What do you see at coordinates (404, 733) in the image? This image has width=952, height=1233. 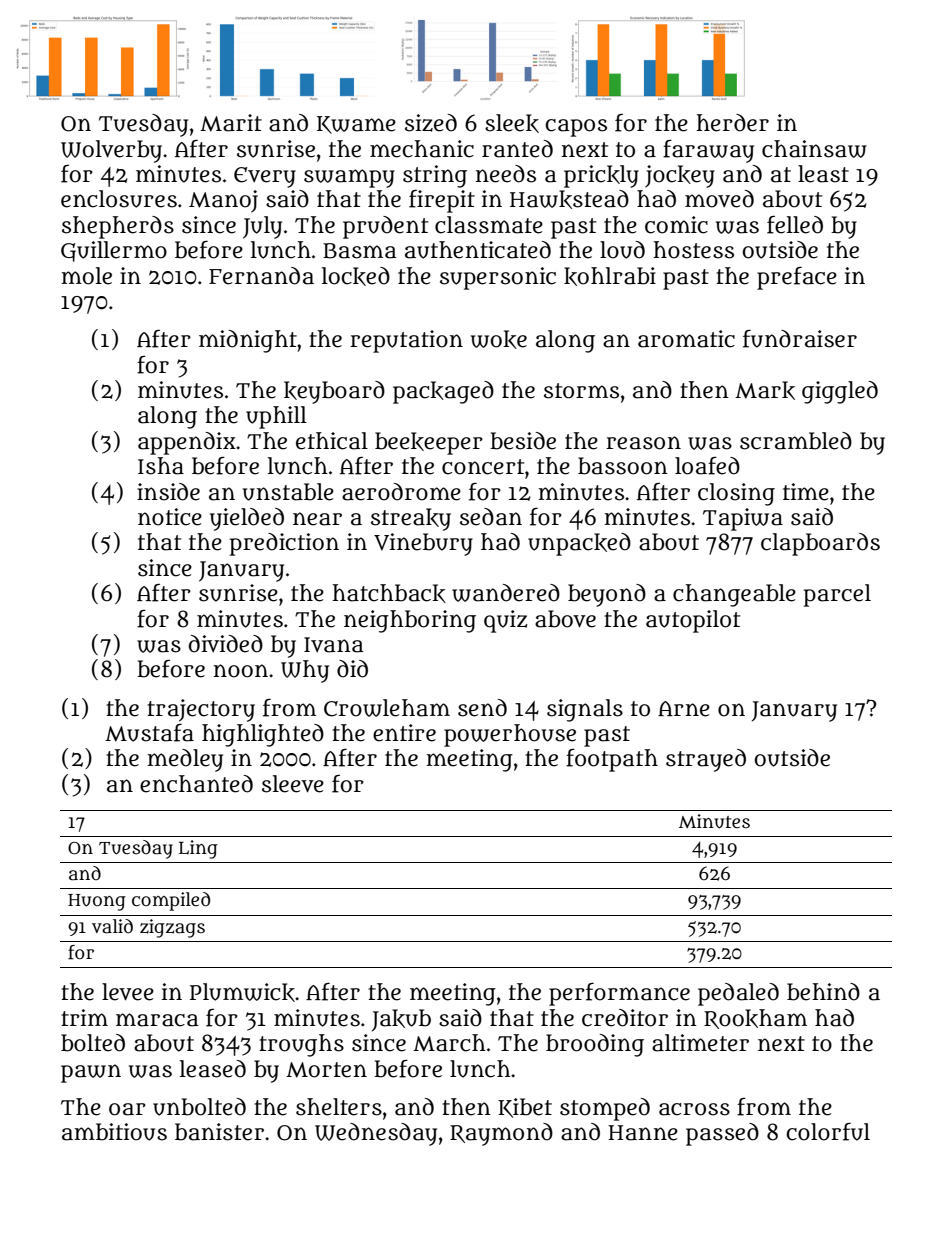 I see `entire` at bounding box center [404, 733].
